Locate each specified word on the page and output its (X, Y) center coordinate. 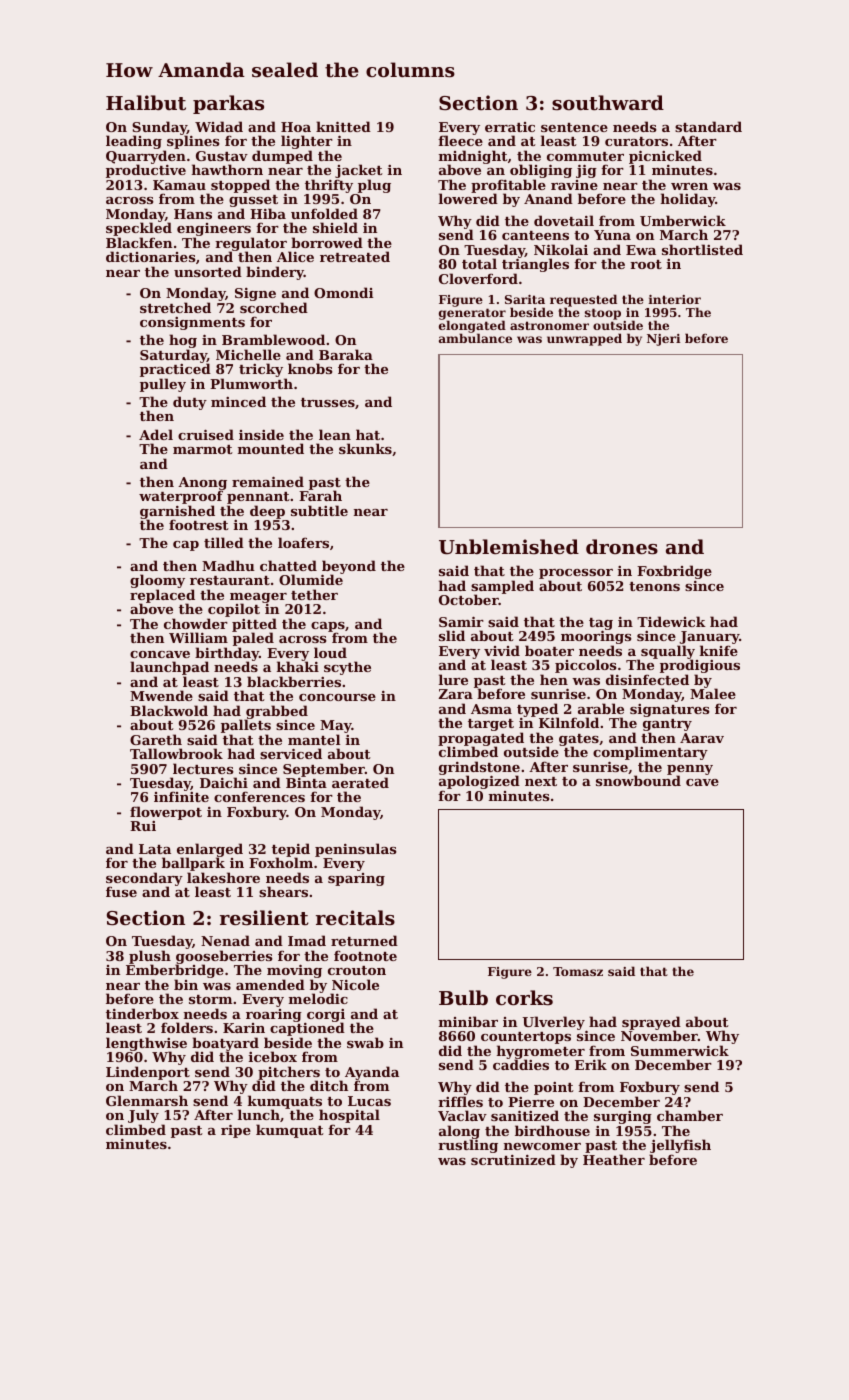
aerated (360, 782)
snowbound (638, 781)
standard (708, 126)
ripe (236, 1131)
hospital (349, 1116)
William (198, 637)
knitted (343, 126)
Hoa (296, 127)
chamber (690, 1115)
